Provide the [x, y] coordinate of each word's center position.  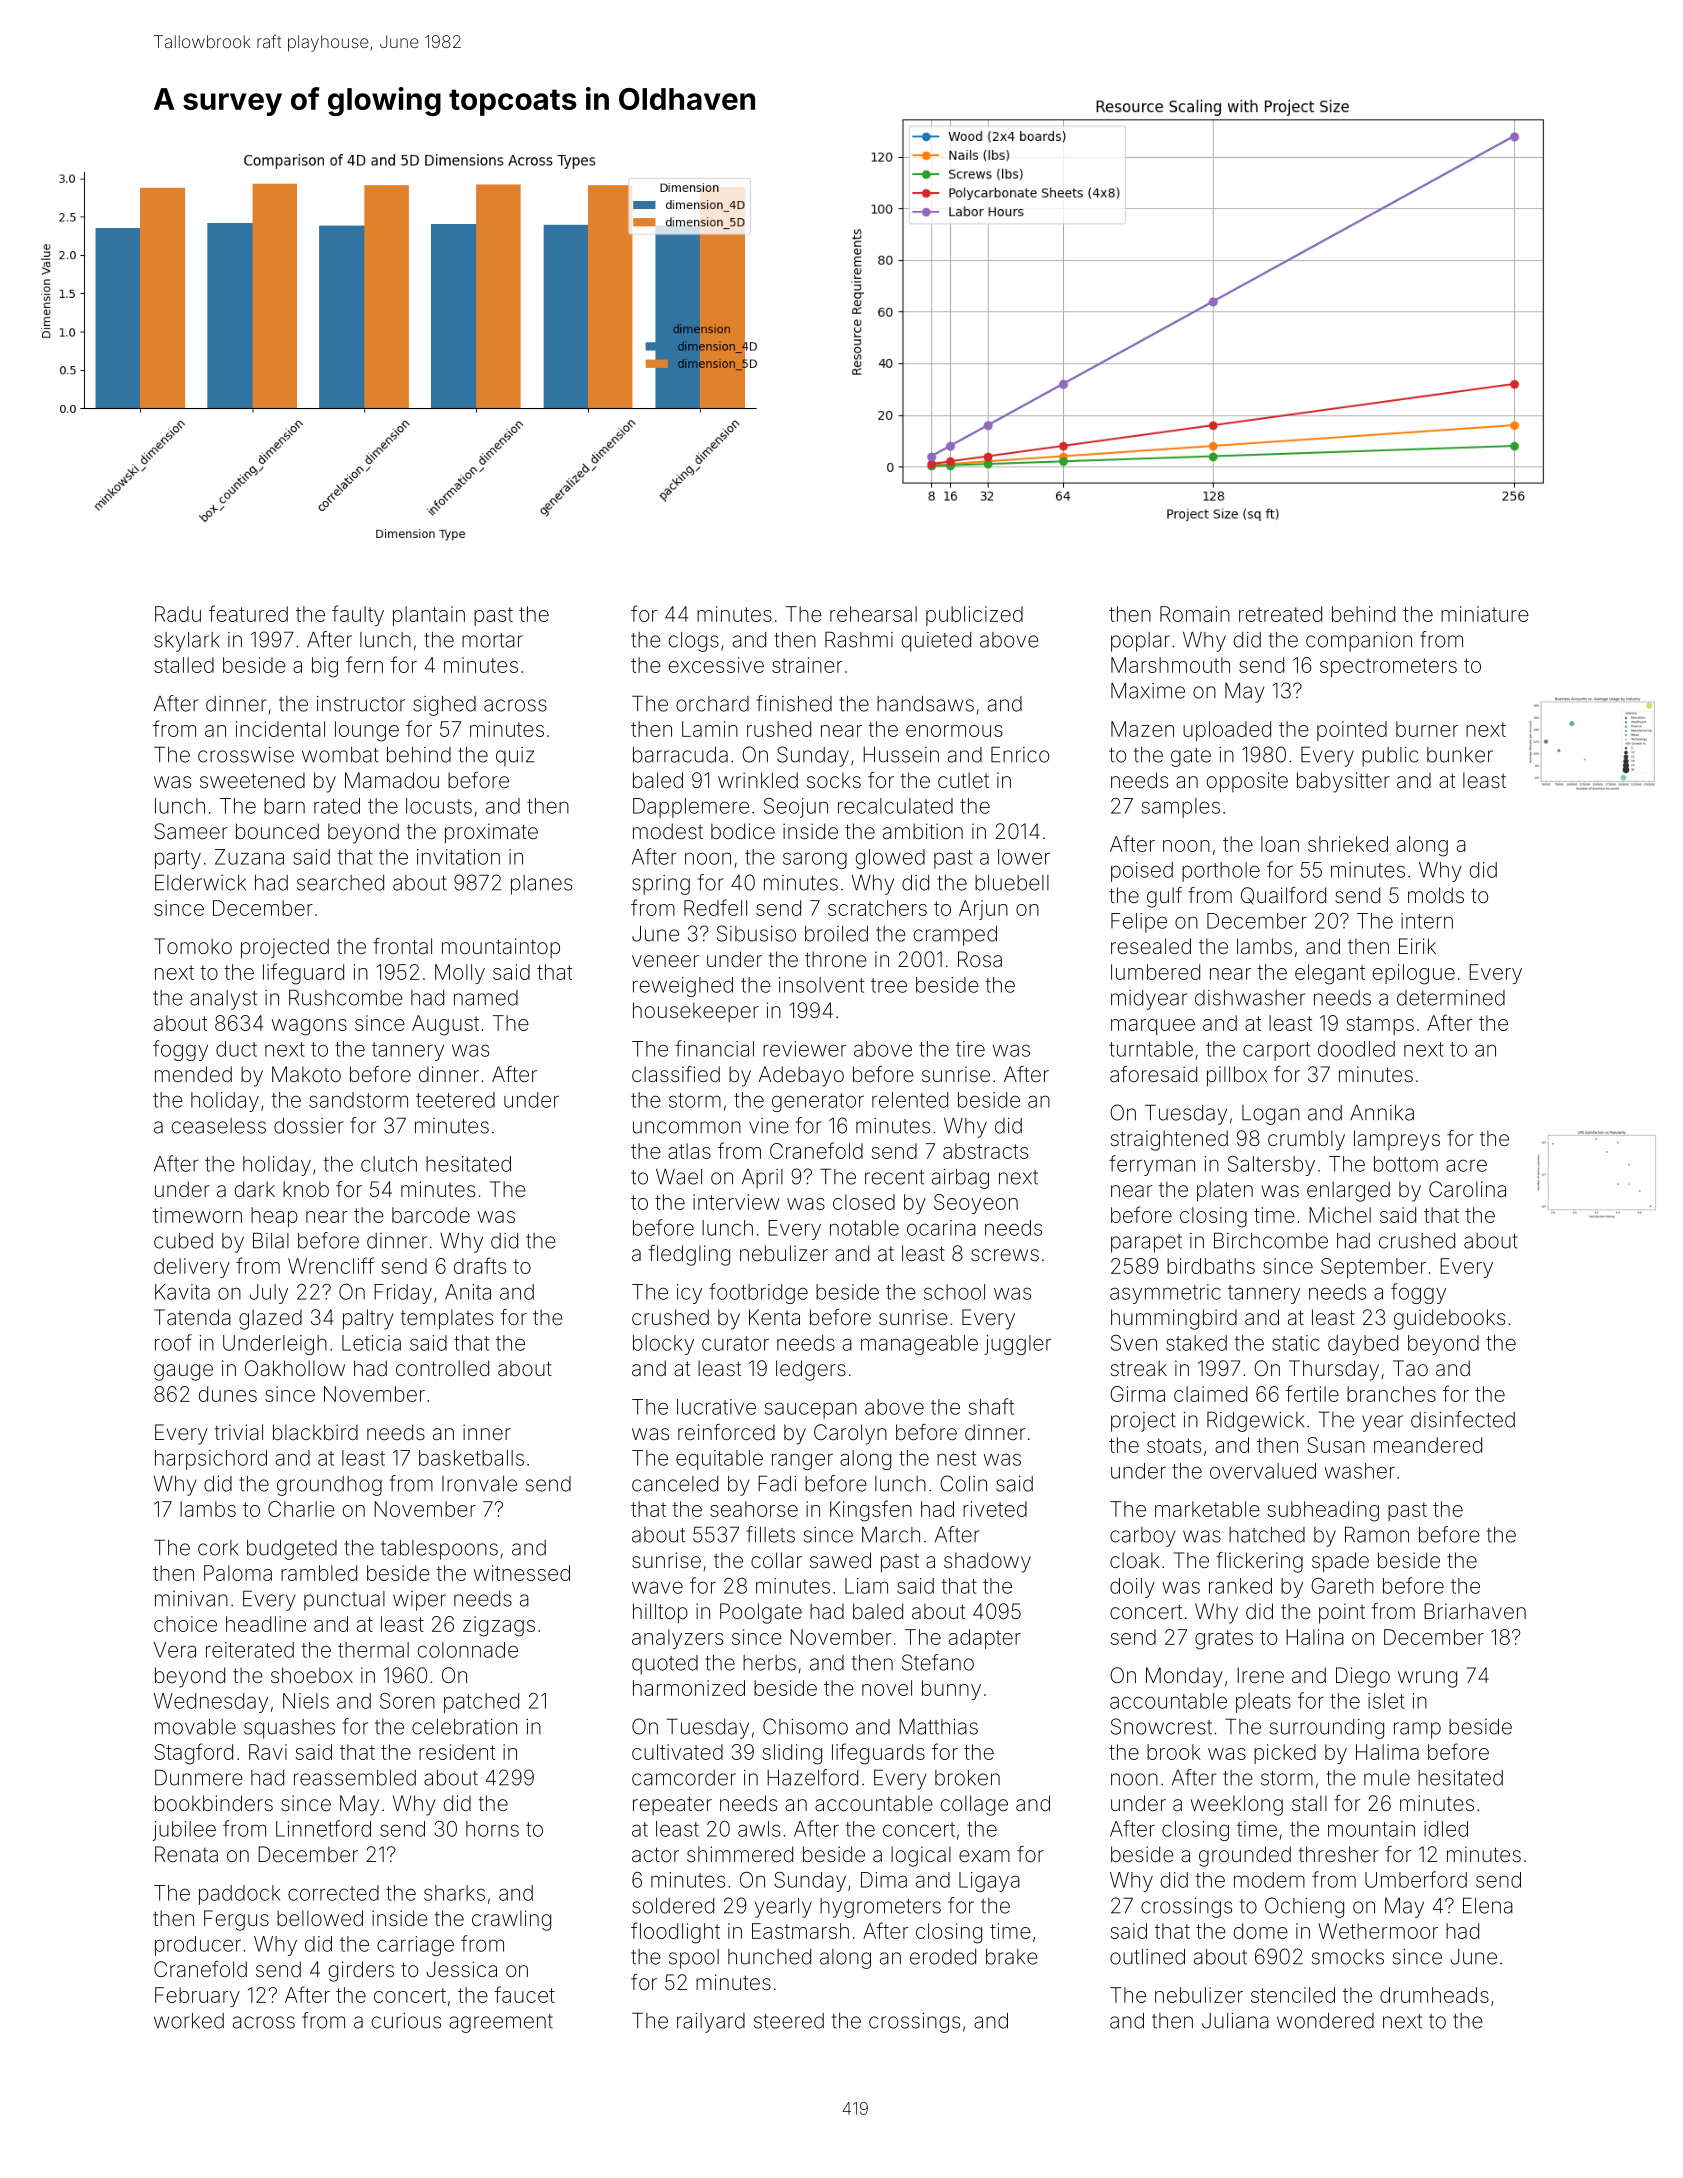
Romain [1195, 614]
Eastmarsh [800, 1931]
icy [689, 1294]
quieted [936, 642]
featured [248, 613]
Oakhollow [295, 1368]
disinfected [1463, 1419]
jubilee [184, 1831]
